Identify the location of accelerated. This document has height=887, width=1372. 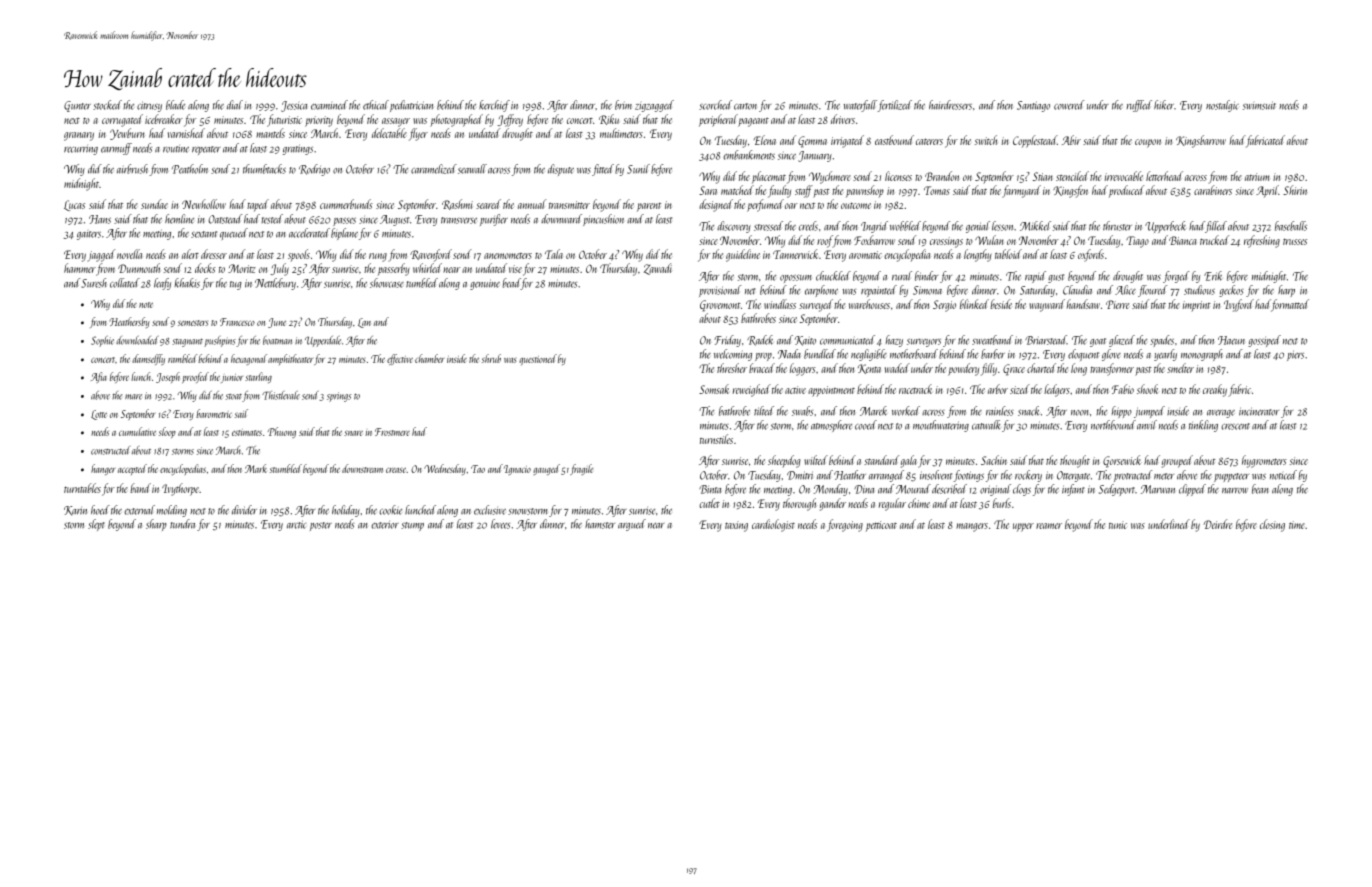
(309, 233).
